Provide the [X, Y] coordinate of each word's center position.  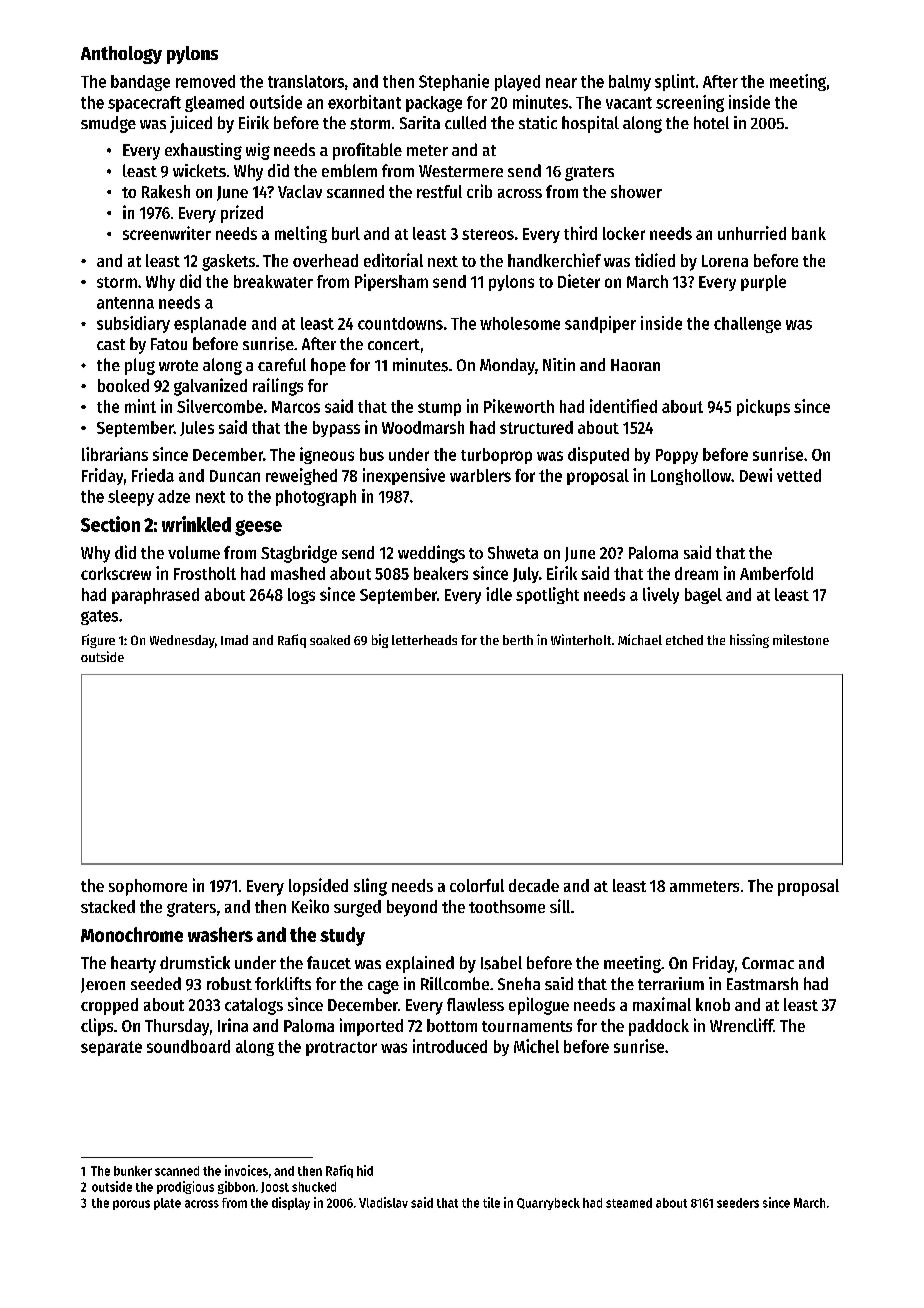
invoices [246, 1170]
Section [110, 524]
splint [675, 82]
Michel [536, 1046]
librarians [115, 454]
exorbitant [364, 102]
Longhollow [691, 477]
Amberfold [776, 573]
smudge [108, 124]
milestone [801, 639]
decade [534, 885]
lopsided [318, 887]
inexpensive [404, 476]
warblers [480, 475]
